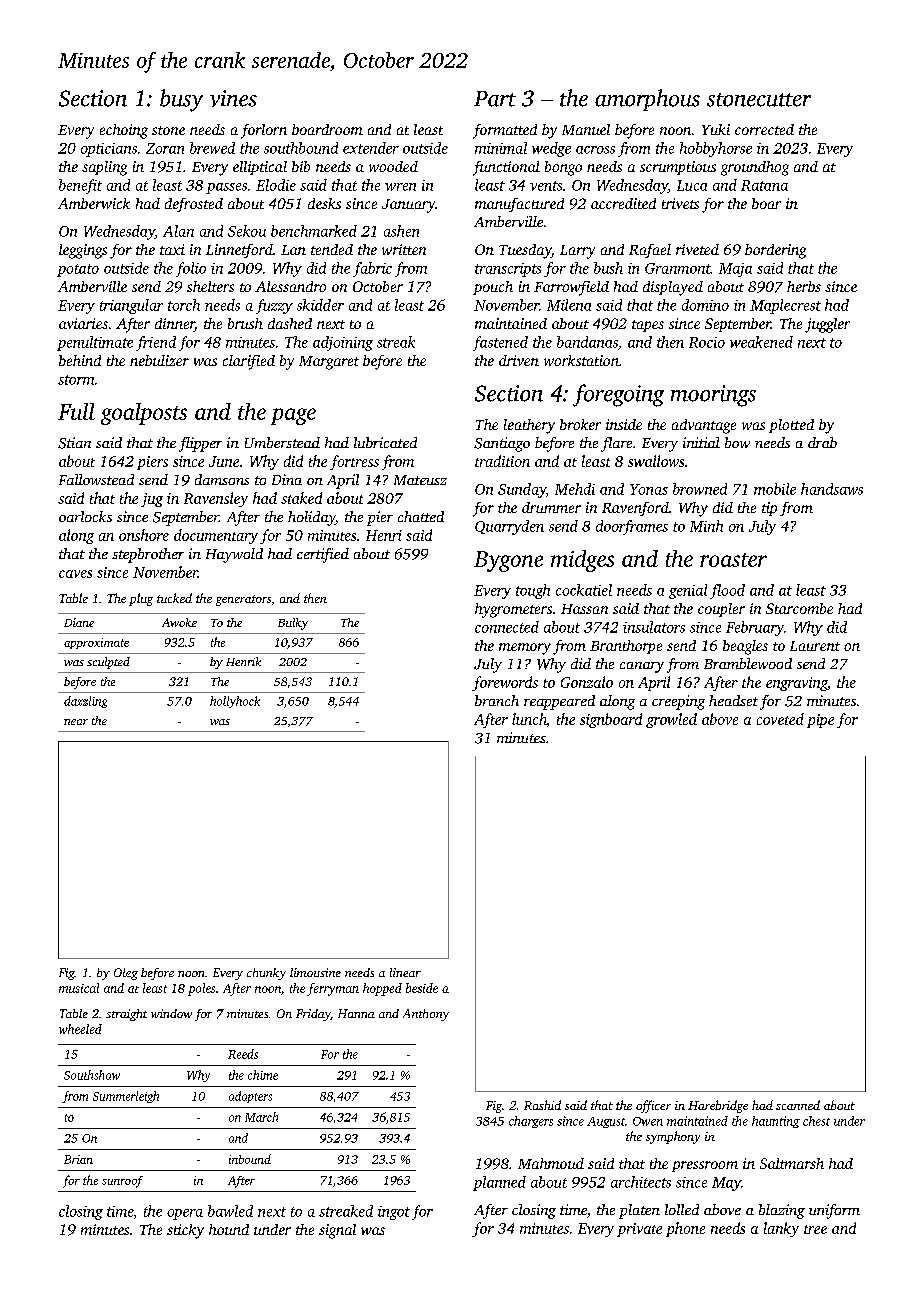 This document has height=1308, width=924. Describe the element at coordinates (697, 249) in the document. I see `riveted` at that location.
